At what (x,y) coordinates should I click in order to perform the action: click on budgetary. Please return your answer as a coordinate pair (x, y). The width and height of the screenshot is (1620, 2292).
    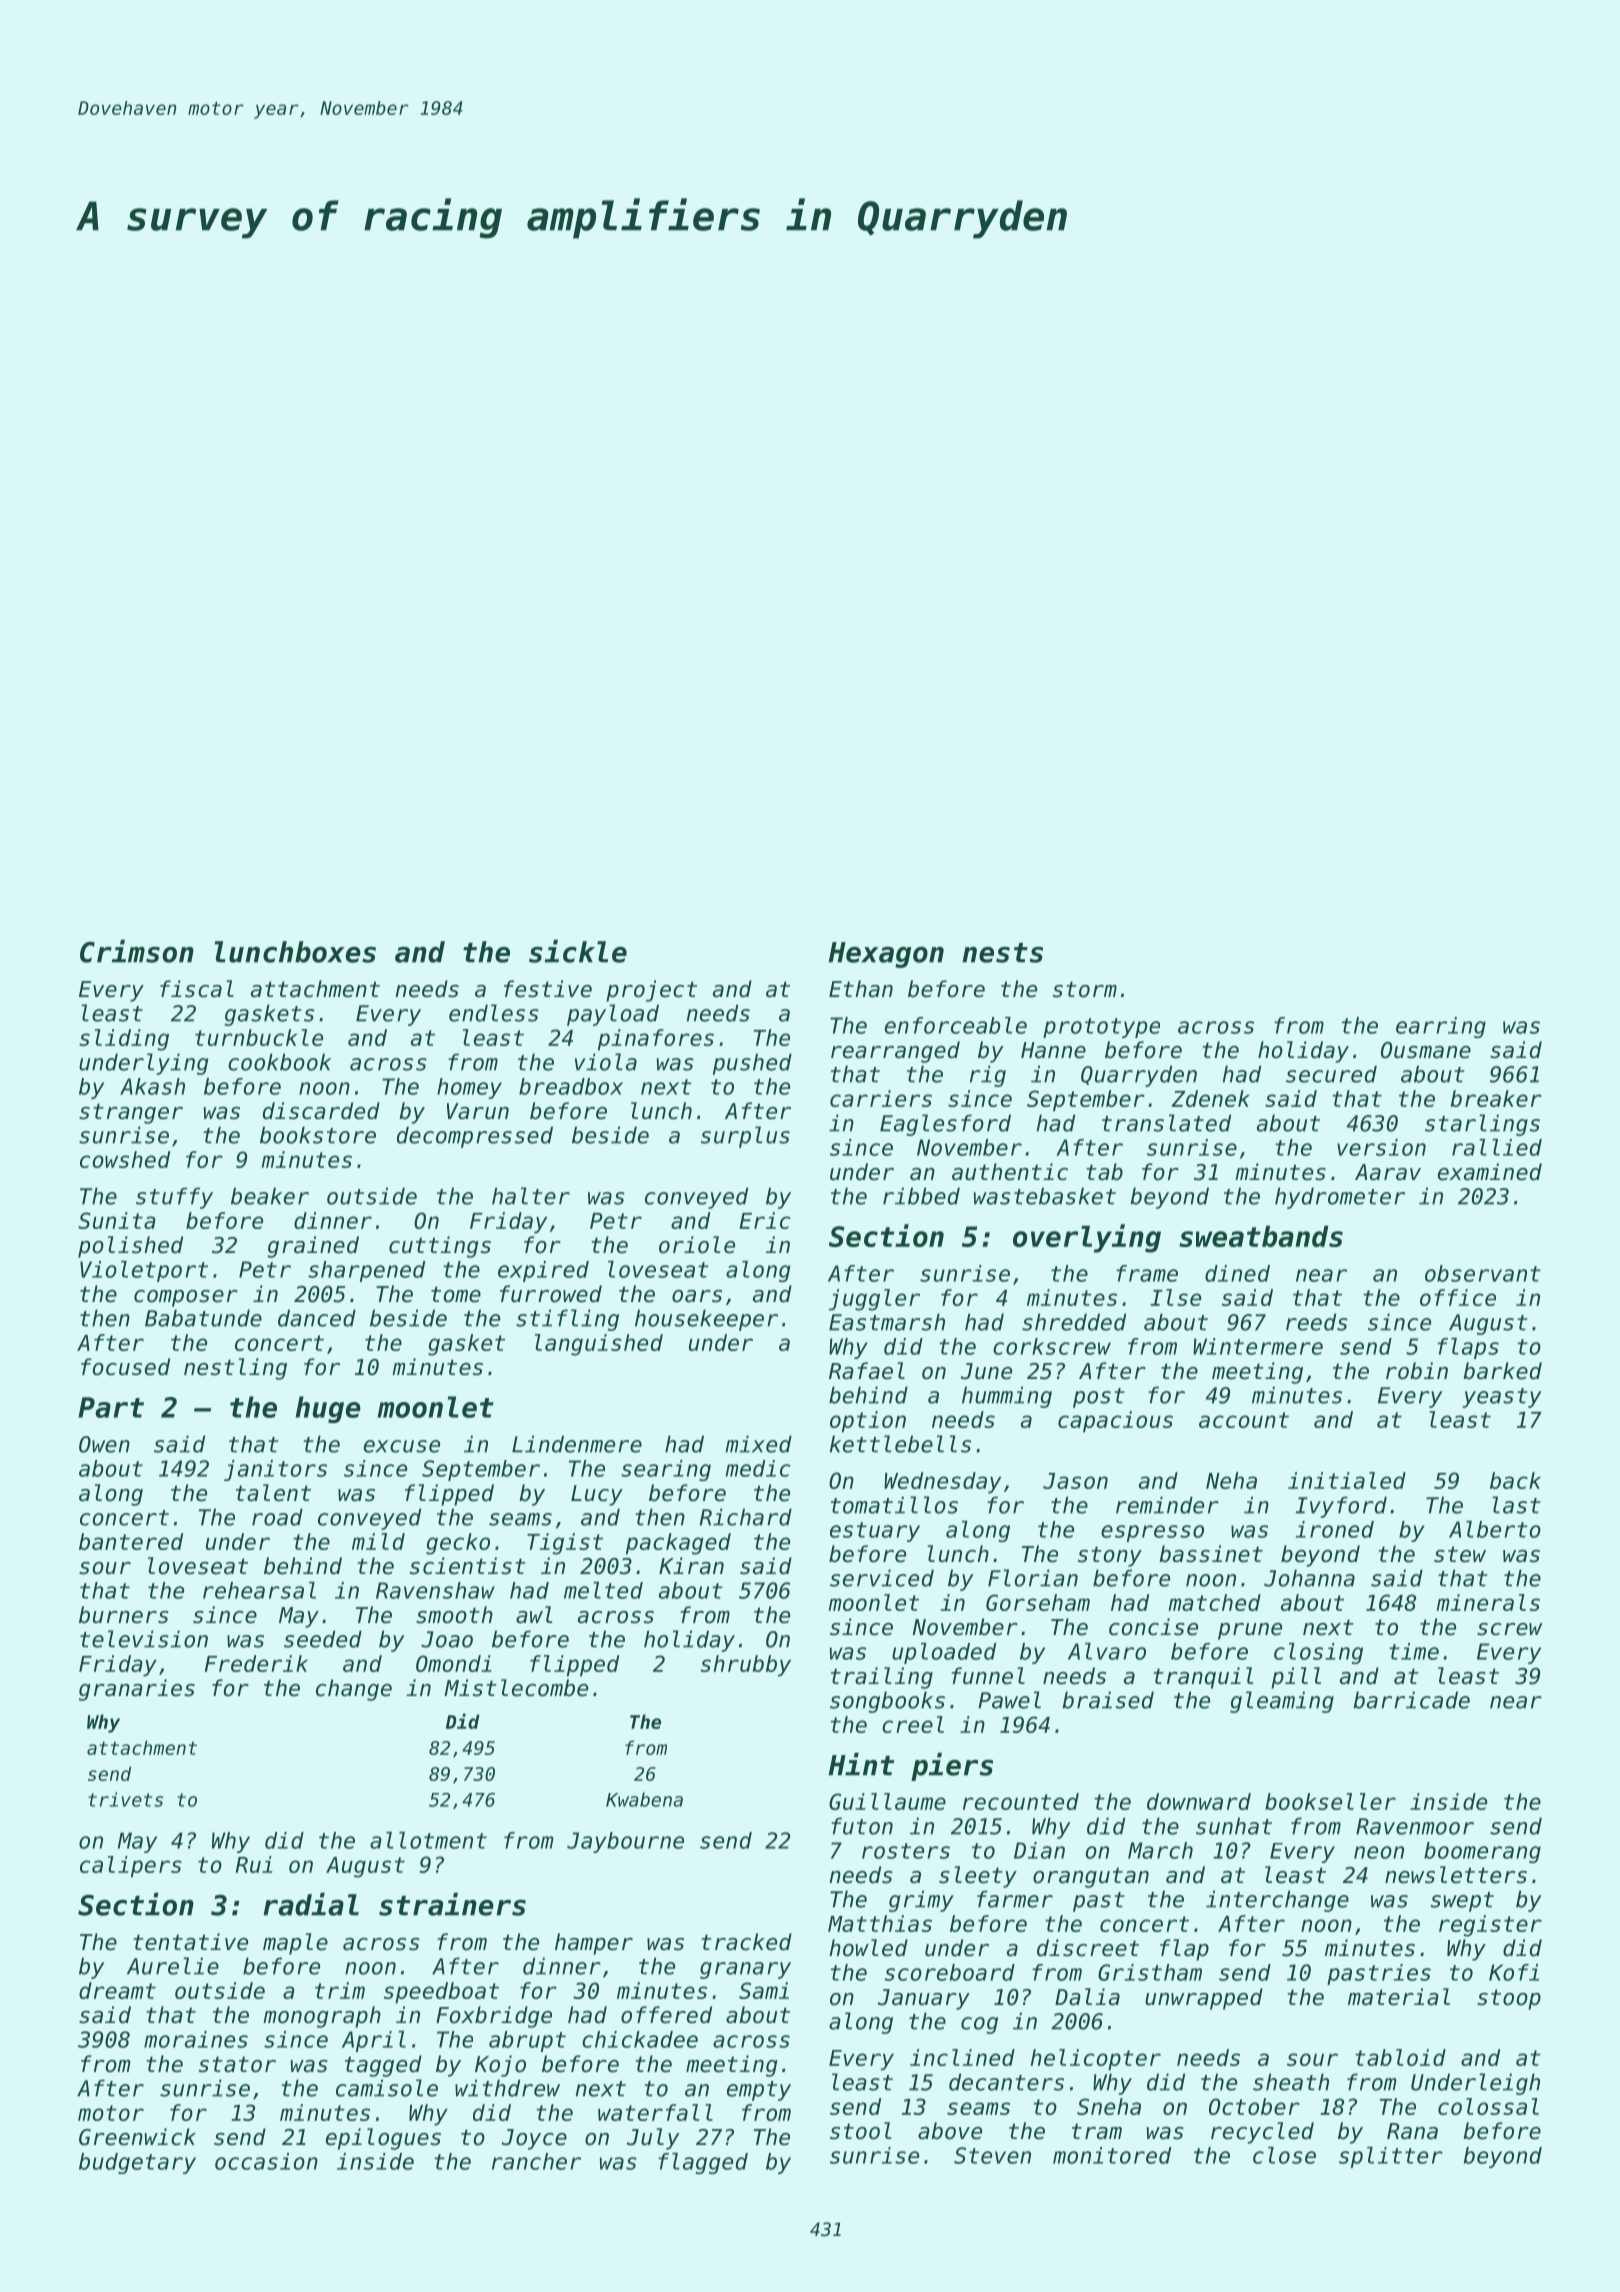
    Looking at the image, I should click on (137, 2163).
